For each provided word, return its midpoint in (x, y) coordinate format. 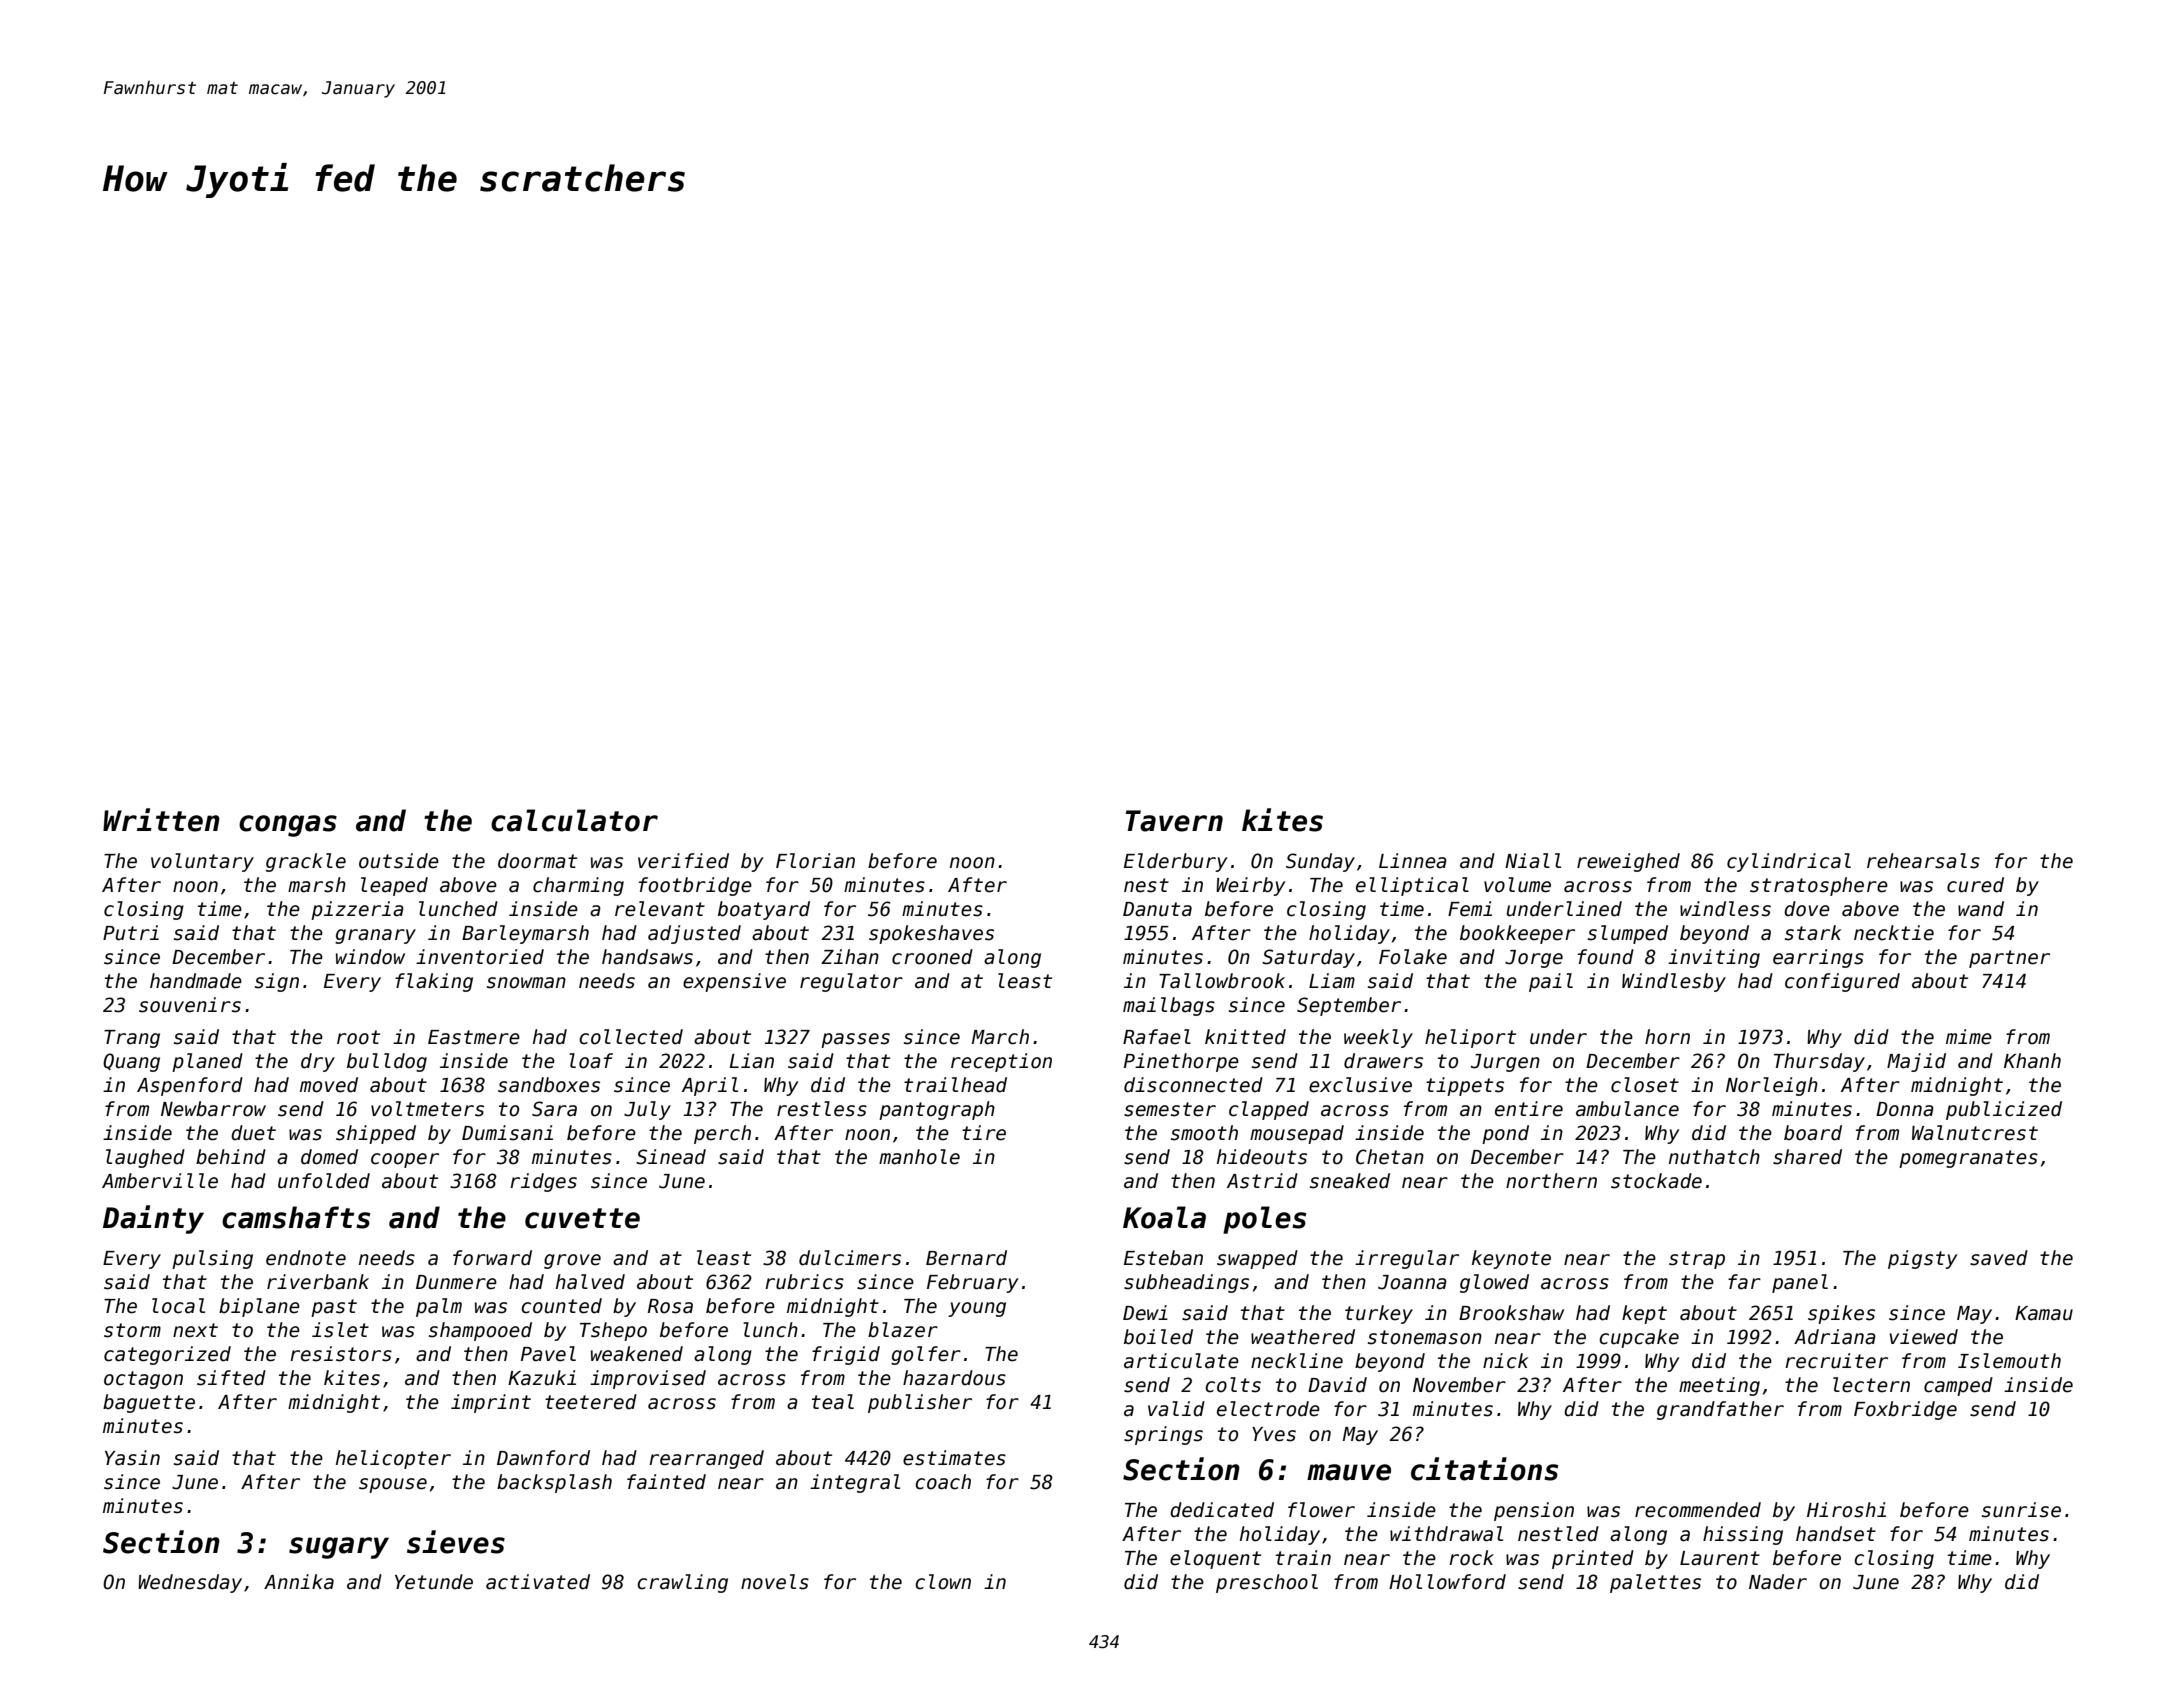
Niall (1533, 861)
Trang (132, 1039)
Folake (1413, 957)
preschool (1267, 1583)
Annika (299, 1582)
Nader (1778, 1582)
